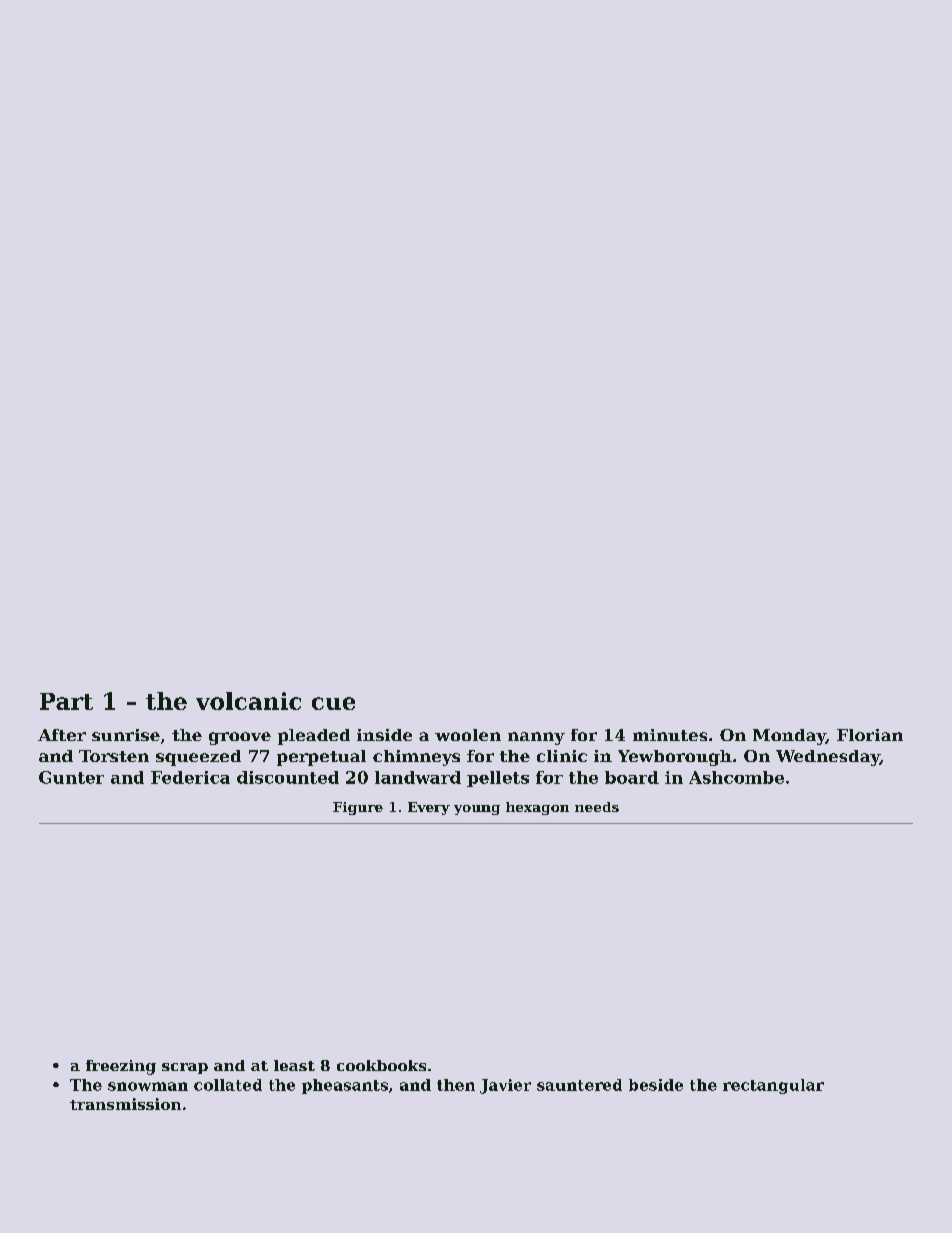 The width and height of the screenshot is (952, 1233). What do you see at coordinates (381, 1065) in the screenshot?
I see `cookbooks` at bounding box center [381, 1065].
